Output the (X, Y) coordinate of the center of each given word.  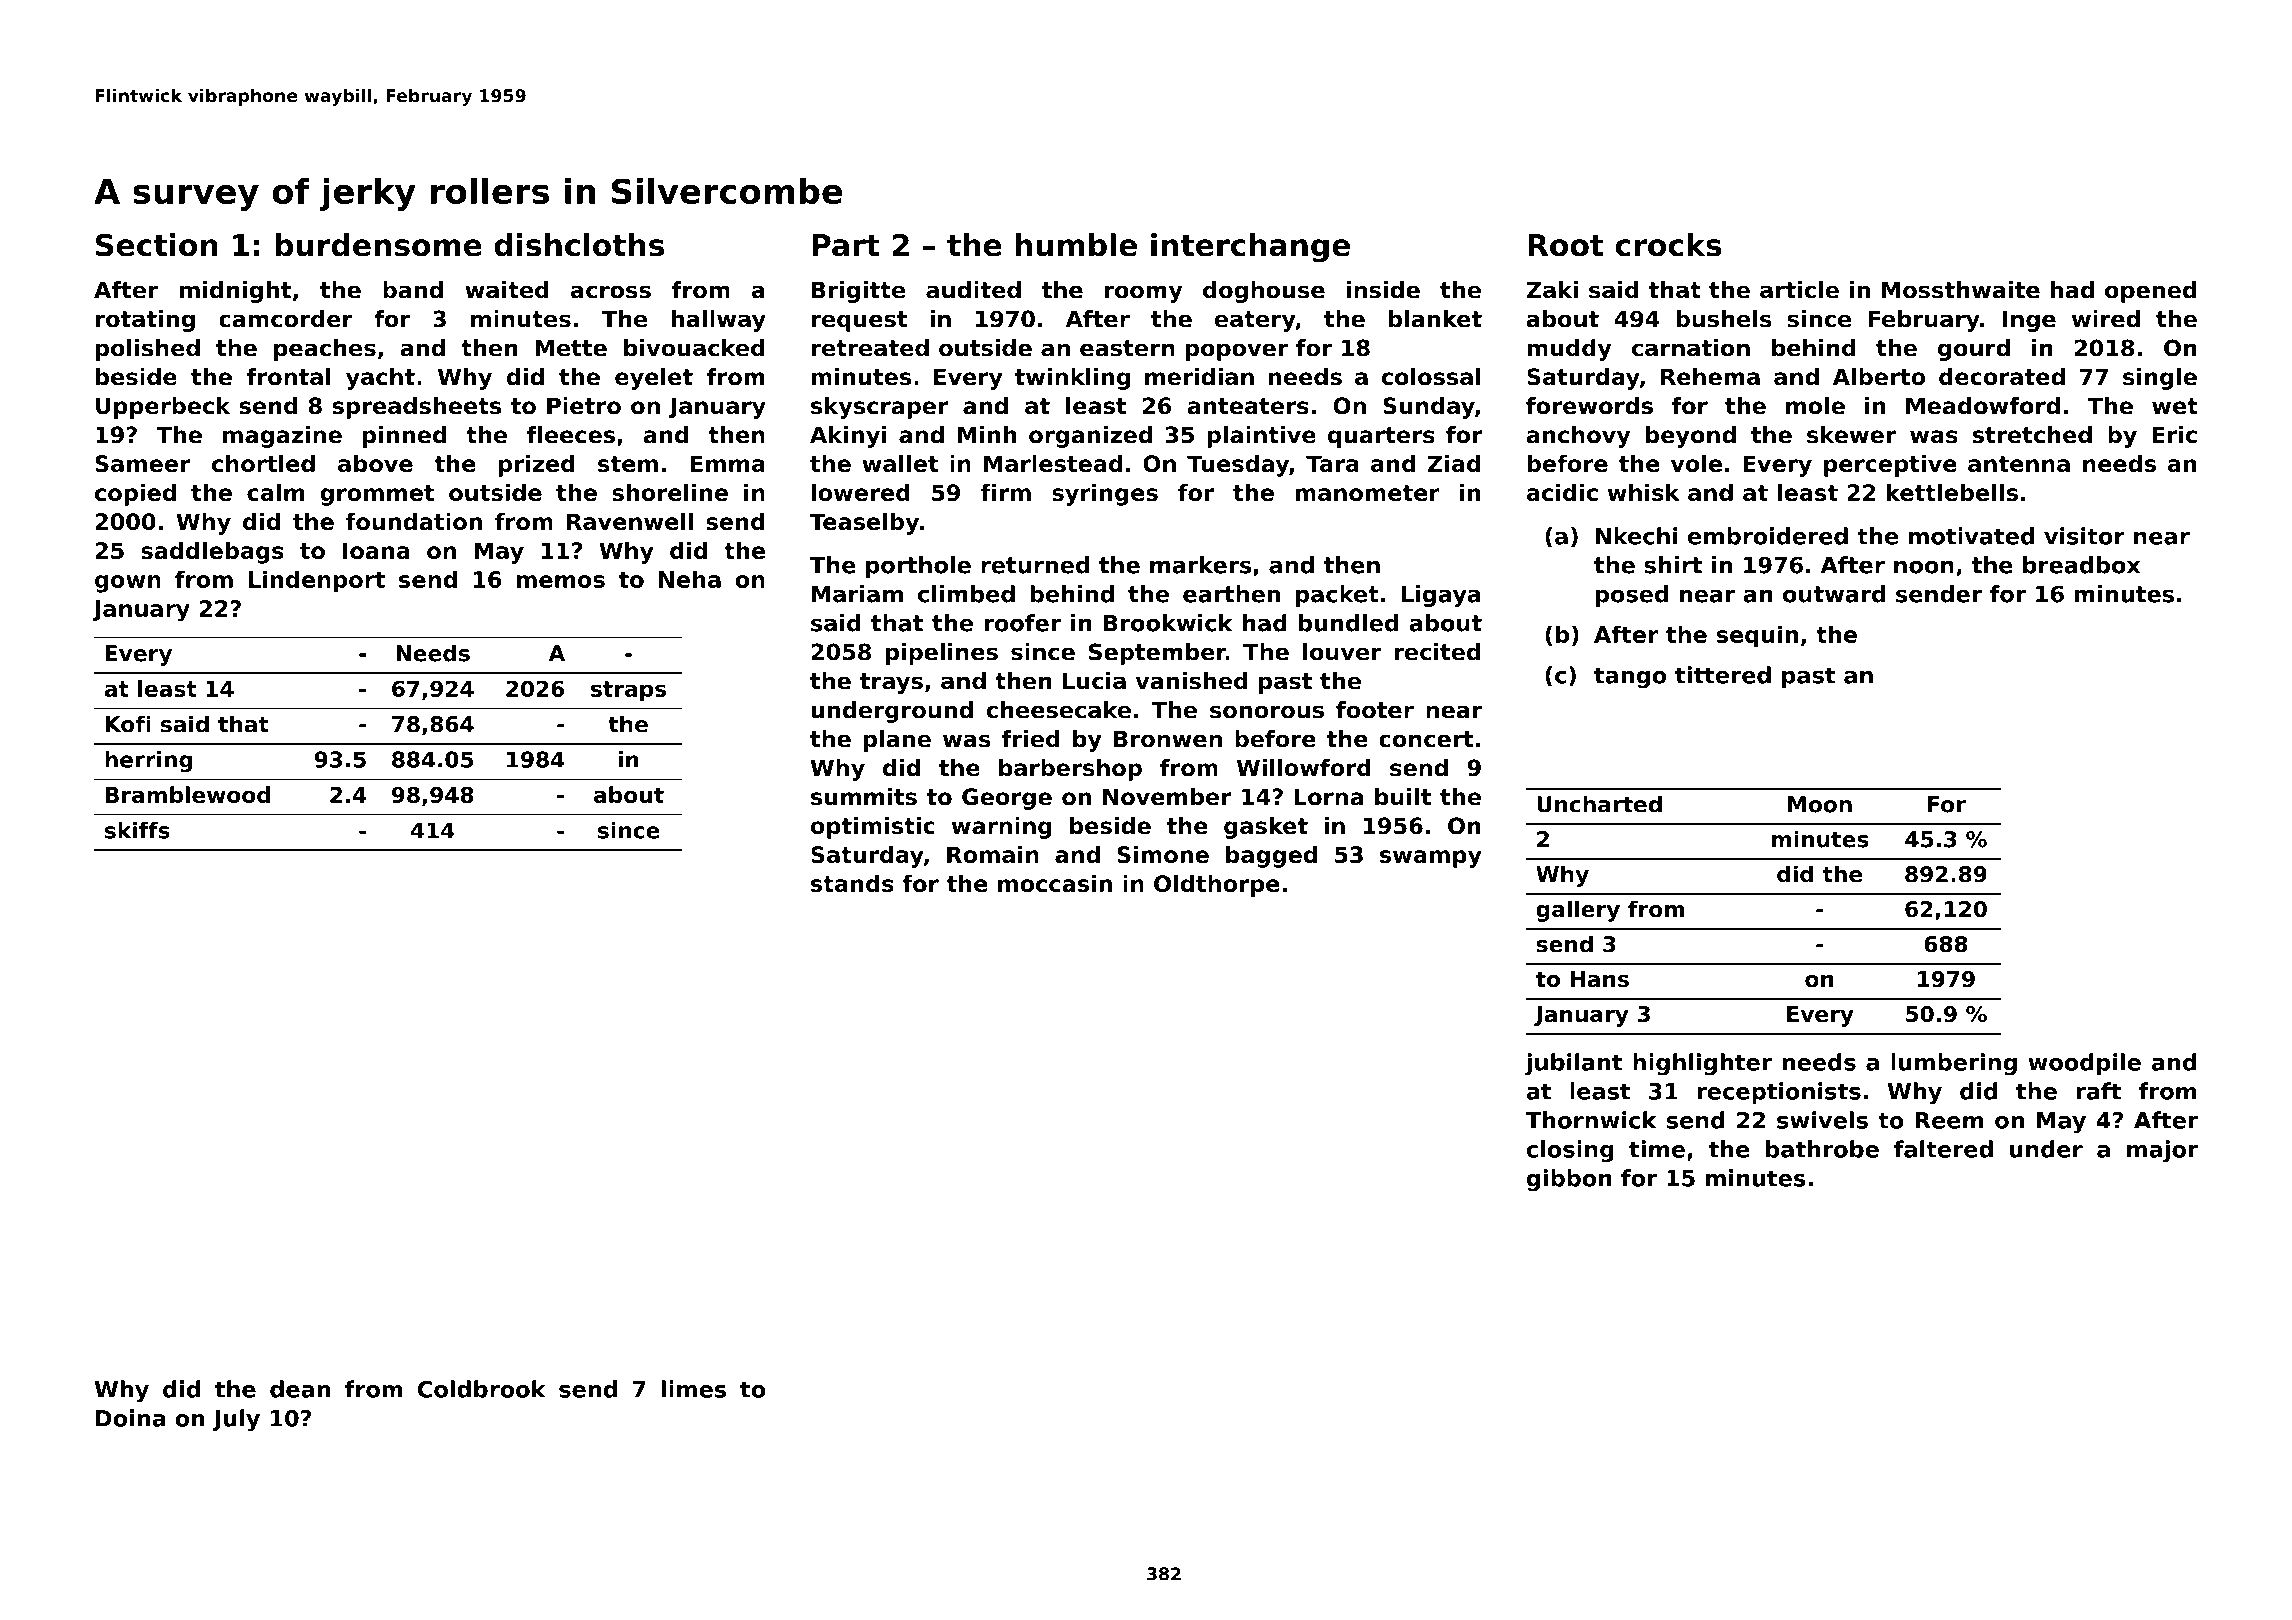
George (1007, 799)
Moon (1820, 804)
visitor (2084, 536)
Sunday (1429, 408)
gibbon (1569, 1180)
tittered (1723, 675)
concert (1426, 739)
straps (628, 691)
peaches (325, 350)
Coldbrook (482, 1389)
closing (1570, 1151)
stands (852, 883)
